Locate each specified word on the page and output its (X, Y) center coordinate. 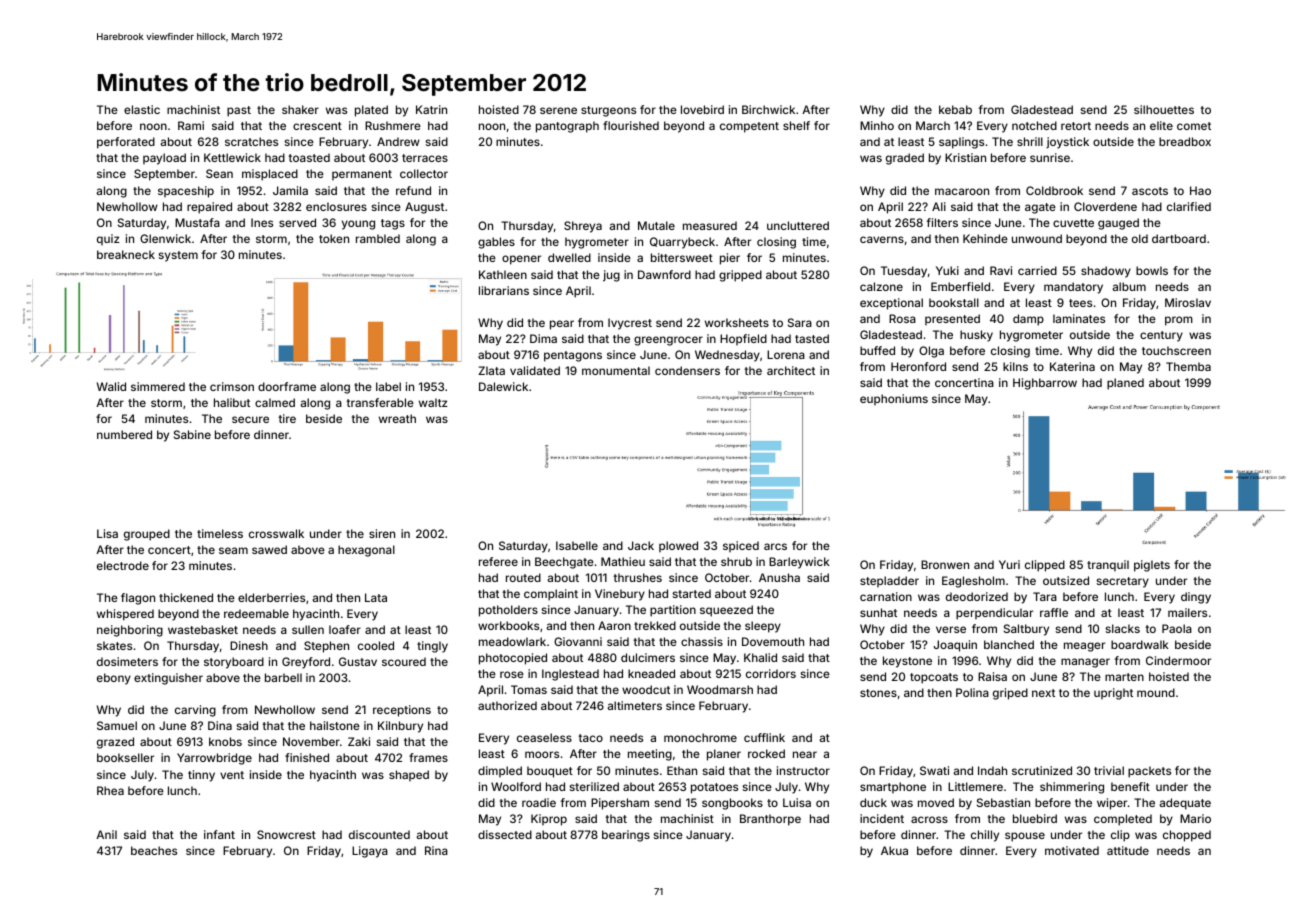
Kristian (965, 157)
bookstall (954, 302)
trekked (655, 625)
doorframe (287, 386)
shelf (796, 125)
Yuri (1009, 564)
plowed (678, 546)
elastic (142, 109)
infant (219, 834)
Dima (543, 338)
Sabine (192, 434)
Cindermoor (1178, 660)
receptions (402, 711)
